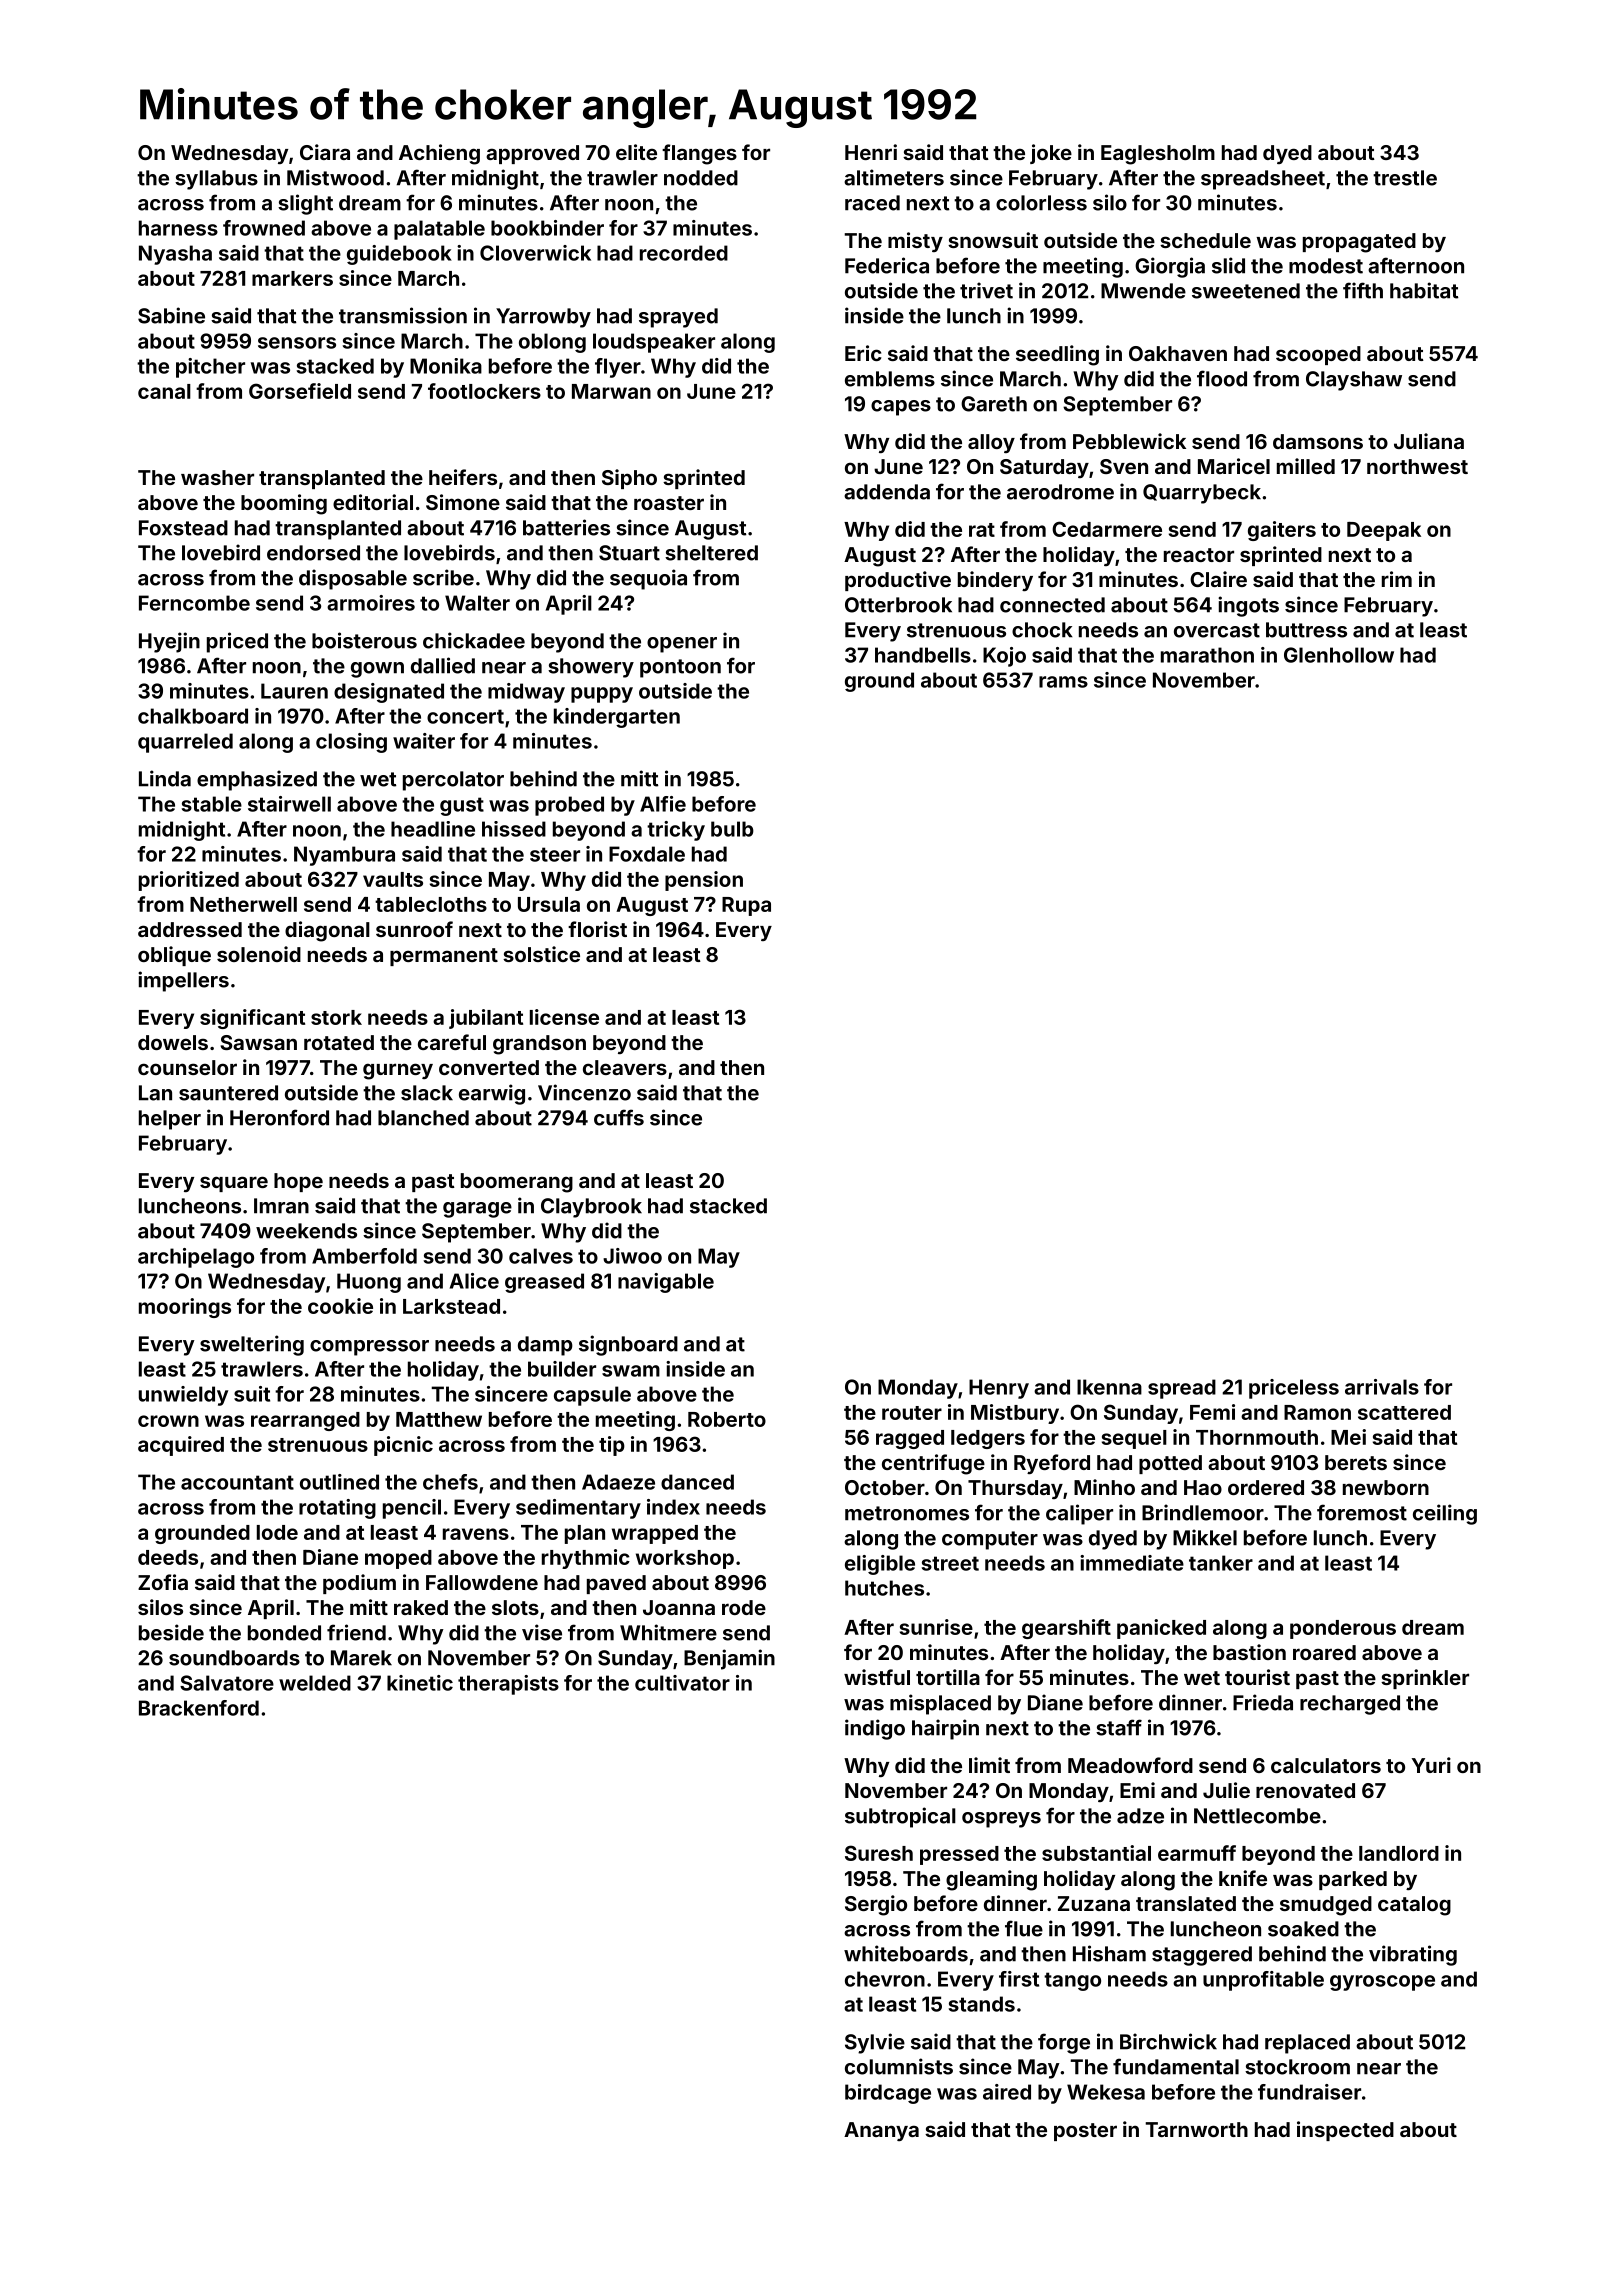 The image size is (1620, 2292). Describe the element at coordinates (1178, 353) in the screenshot. I see `Oakhaven` at that location.
